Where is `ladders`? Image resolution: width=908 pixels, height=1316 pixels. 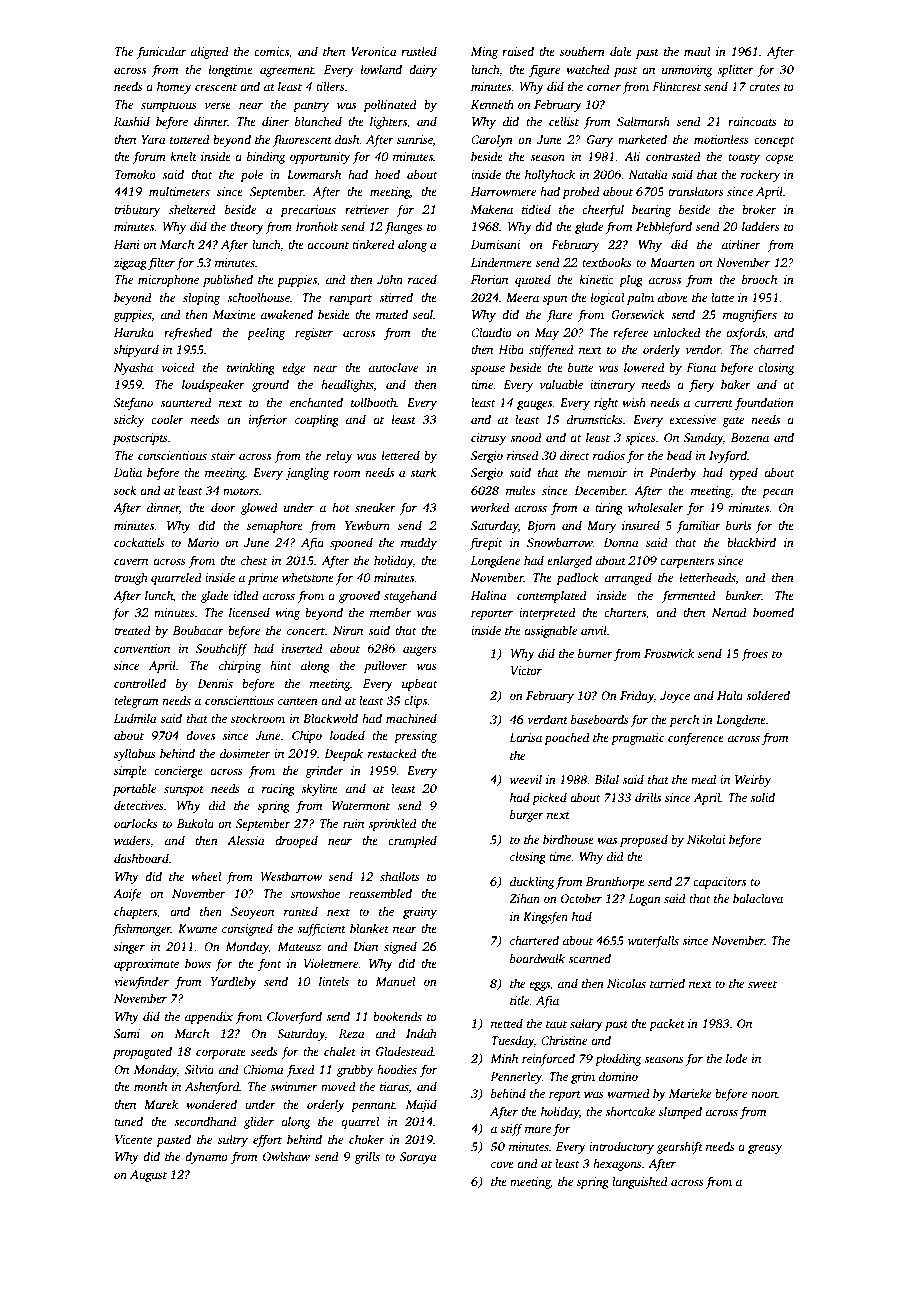
ladders is located at coordinates (761, 226).
